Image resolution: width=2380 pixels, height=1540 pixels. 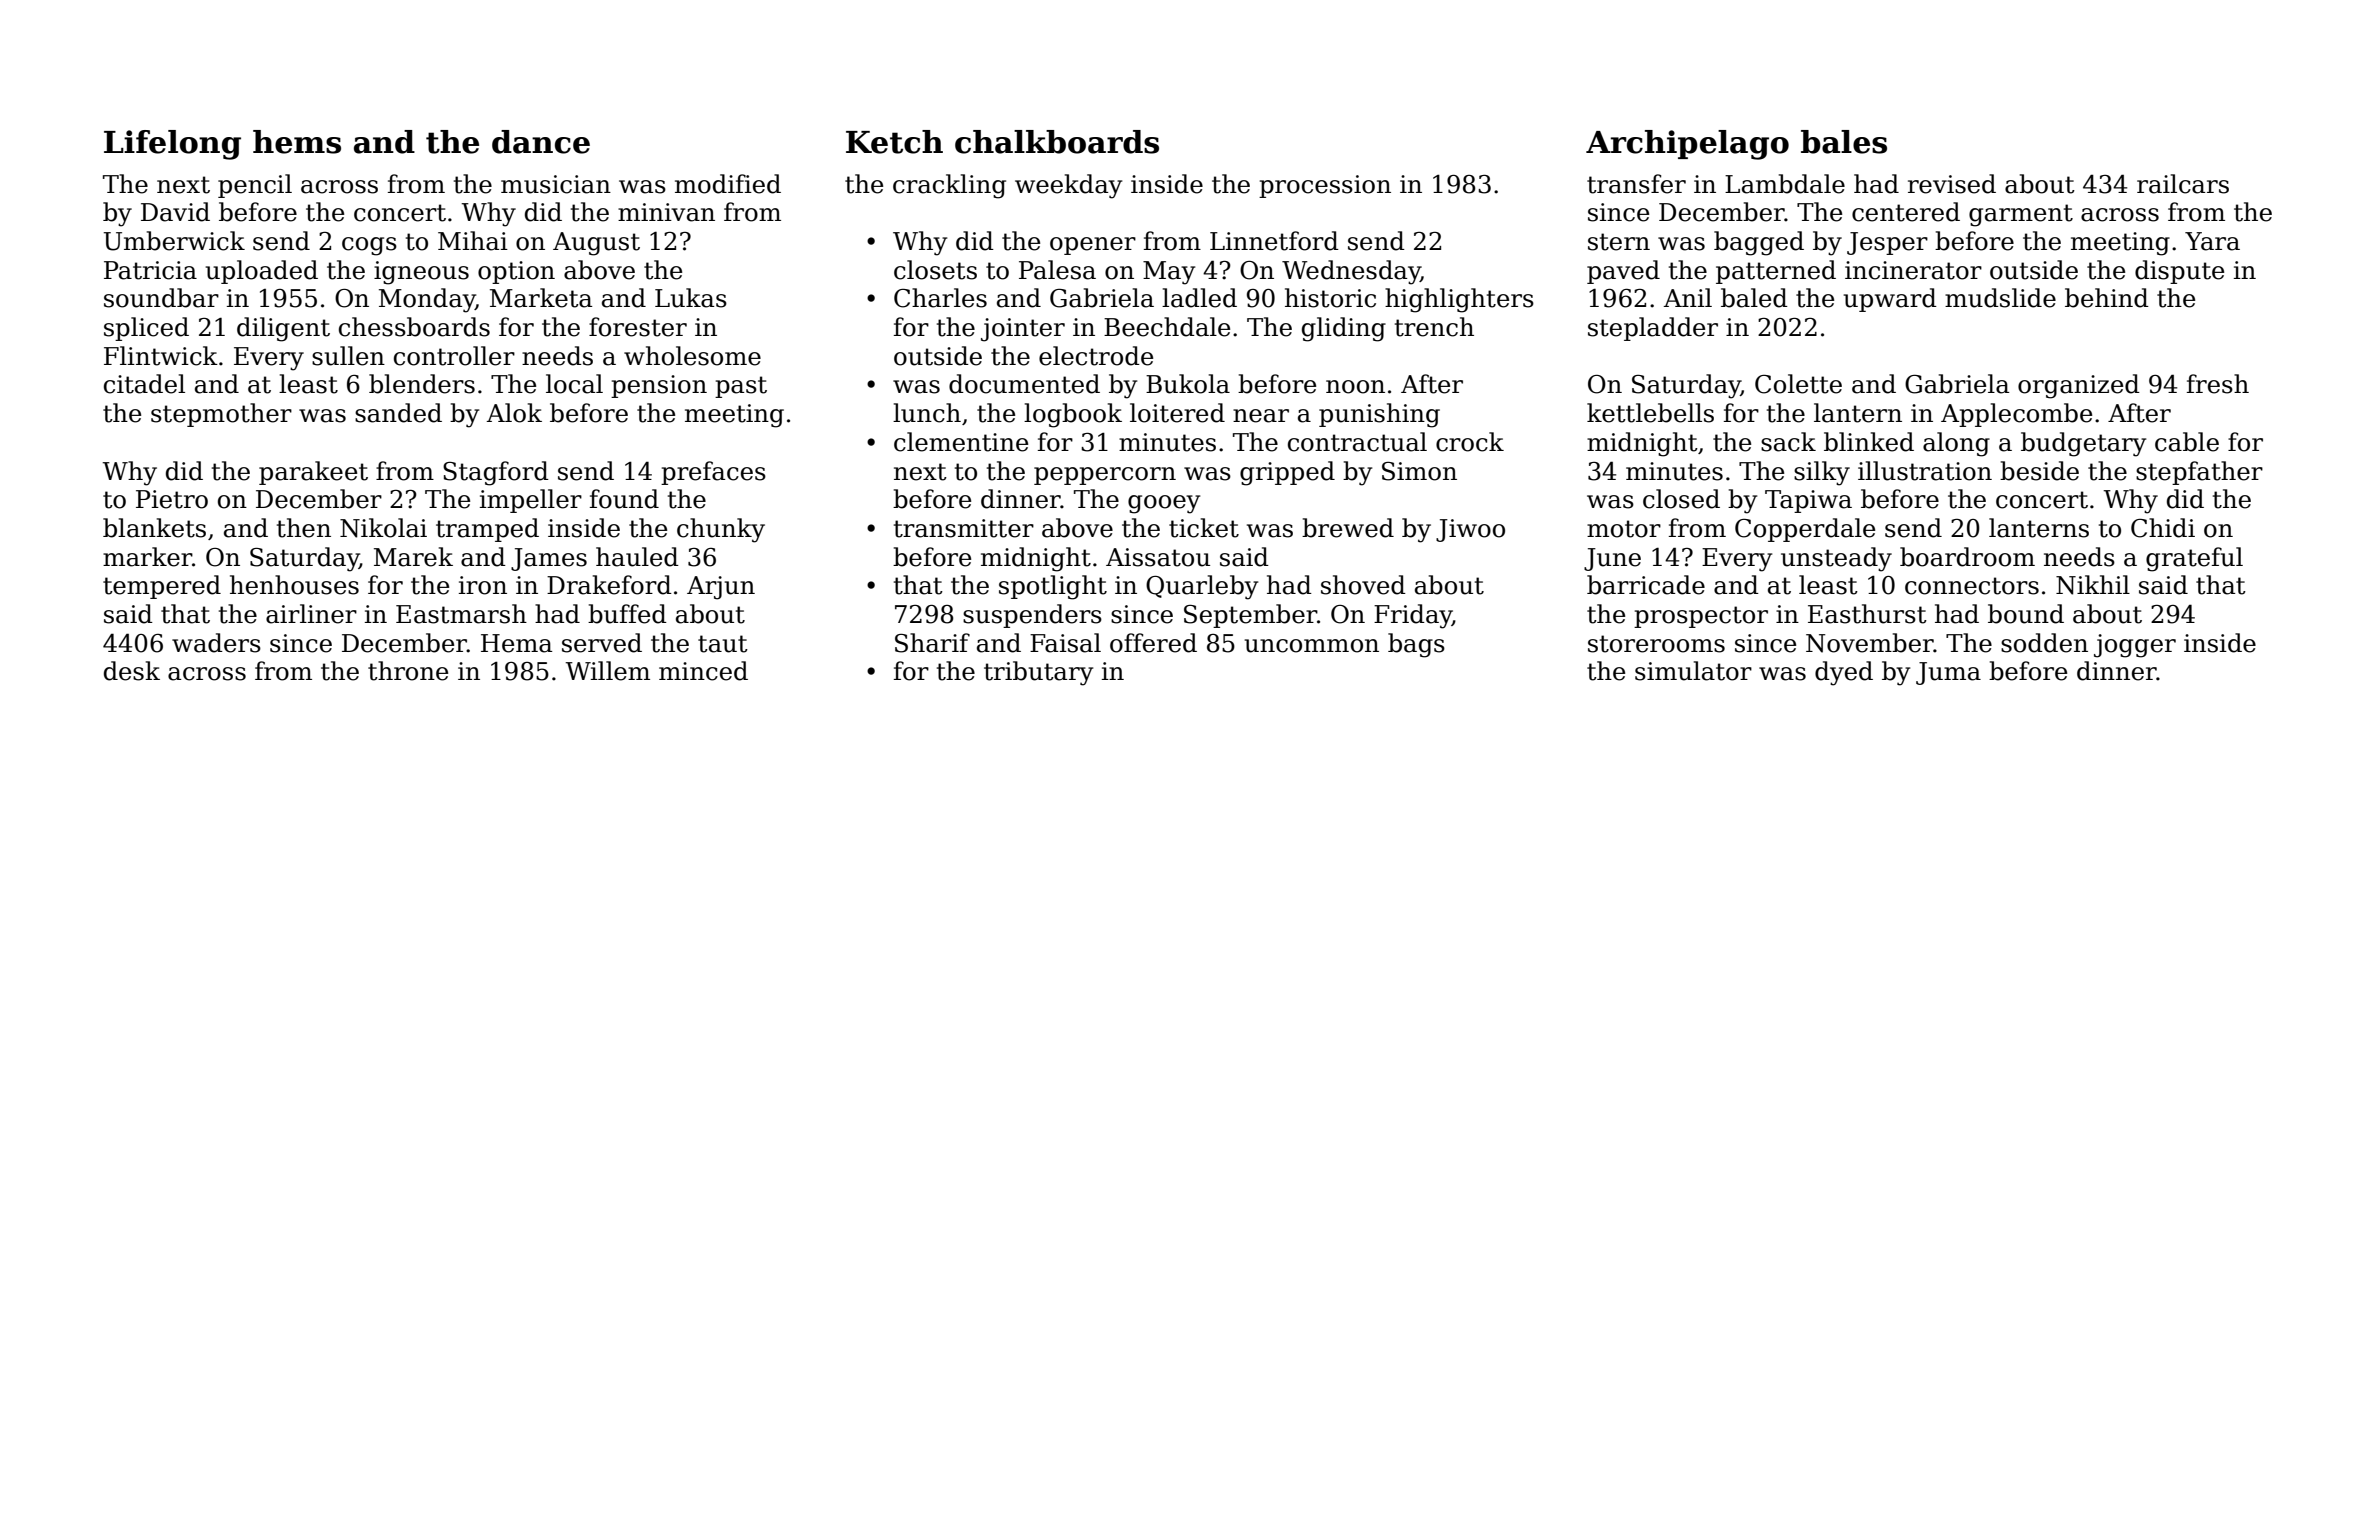 What do you see at coordinates (454, 356) in the screenshot?
I see `controller` at bounding box center [454, 356].
